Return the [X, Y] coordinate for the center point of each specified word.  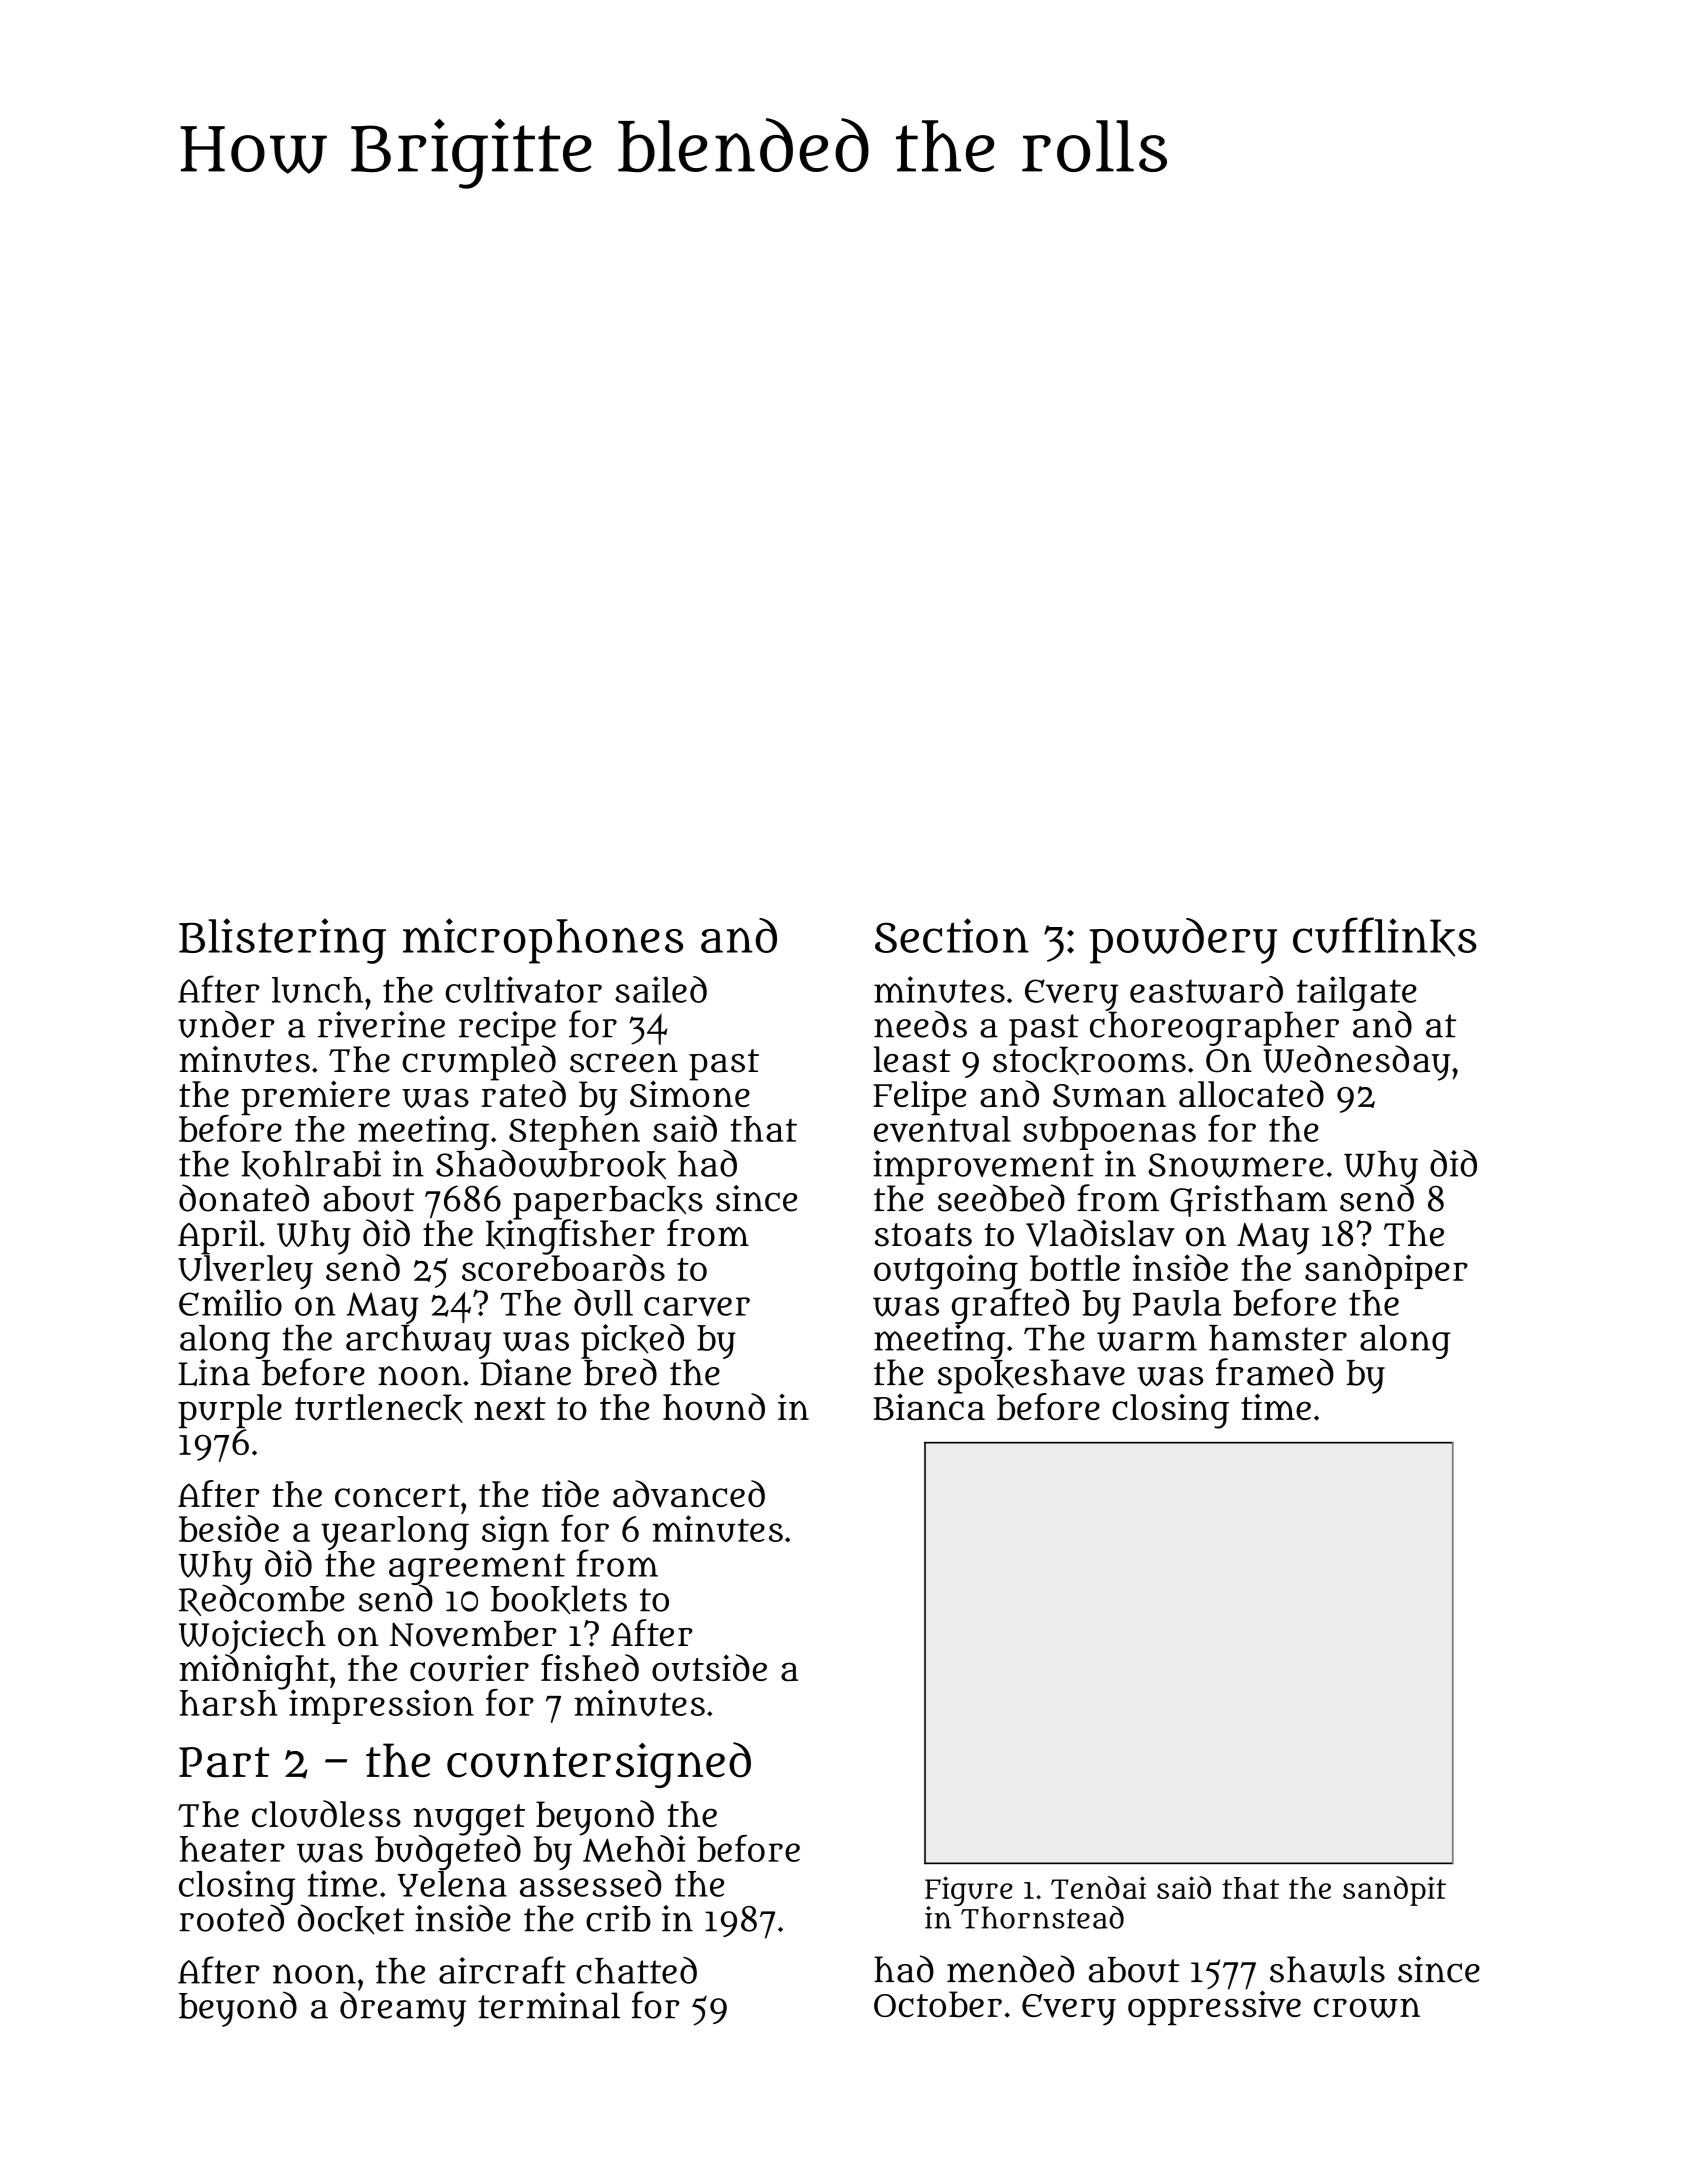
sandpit [1394, 1891]
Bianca [929, 1407]
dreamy [403, 2009]
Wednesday [1356, 1062]
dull [603, 1302]
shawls [1327, 1969]
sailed [661, 989]
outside [709, 1668]
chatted [636, 1970]
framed [1275, 1372]
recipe [507, 1028]
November [473, 1633]
